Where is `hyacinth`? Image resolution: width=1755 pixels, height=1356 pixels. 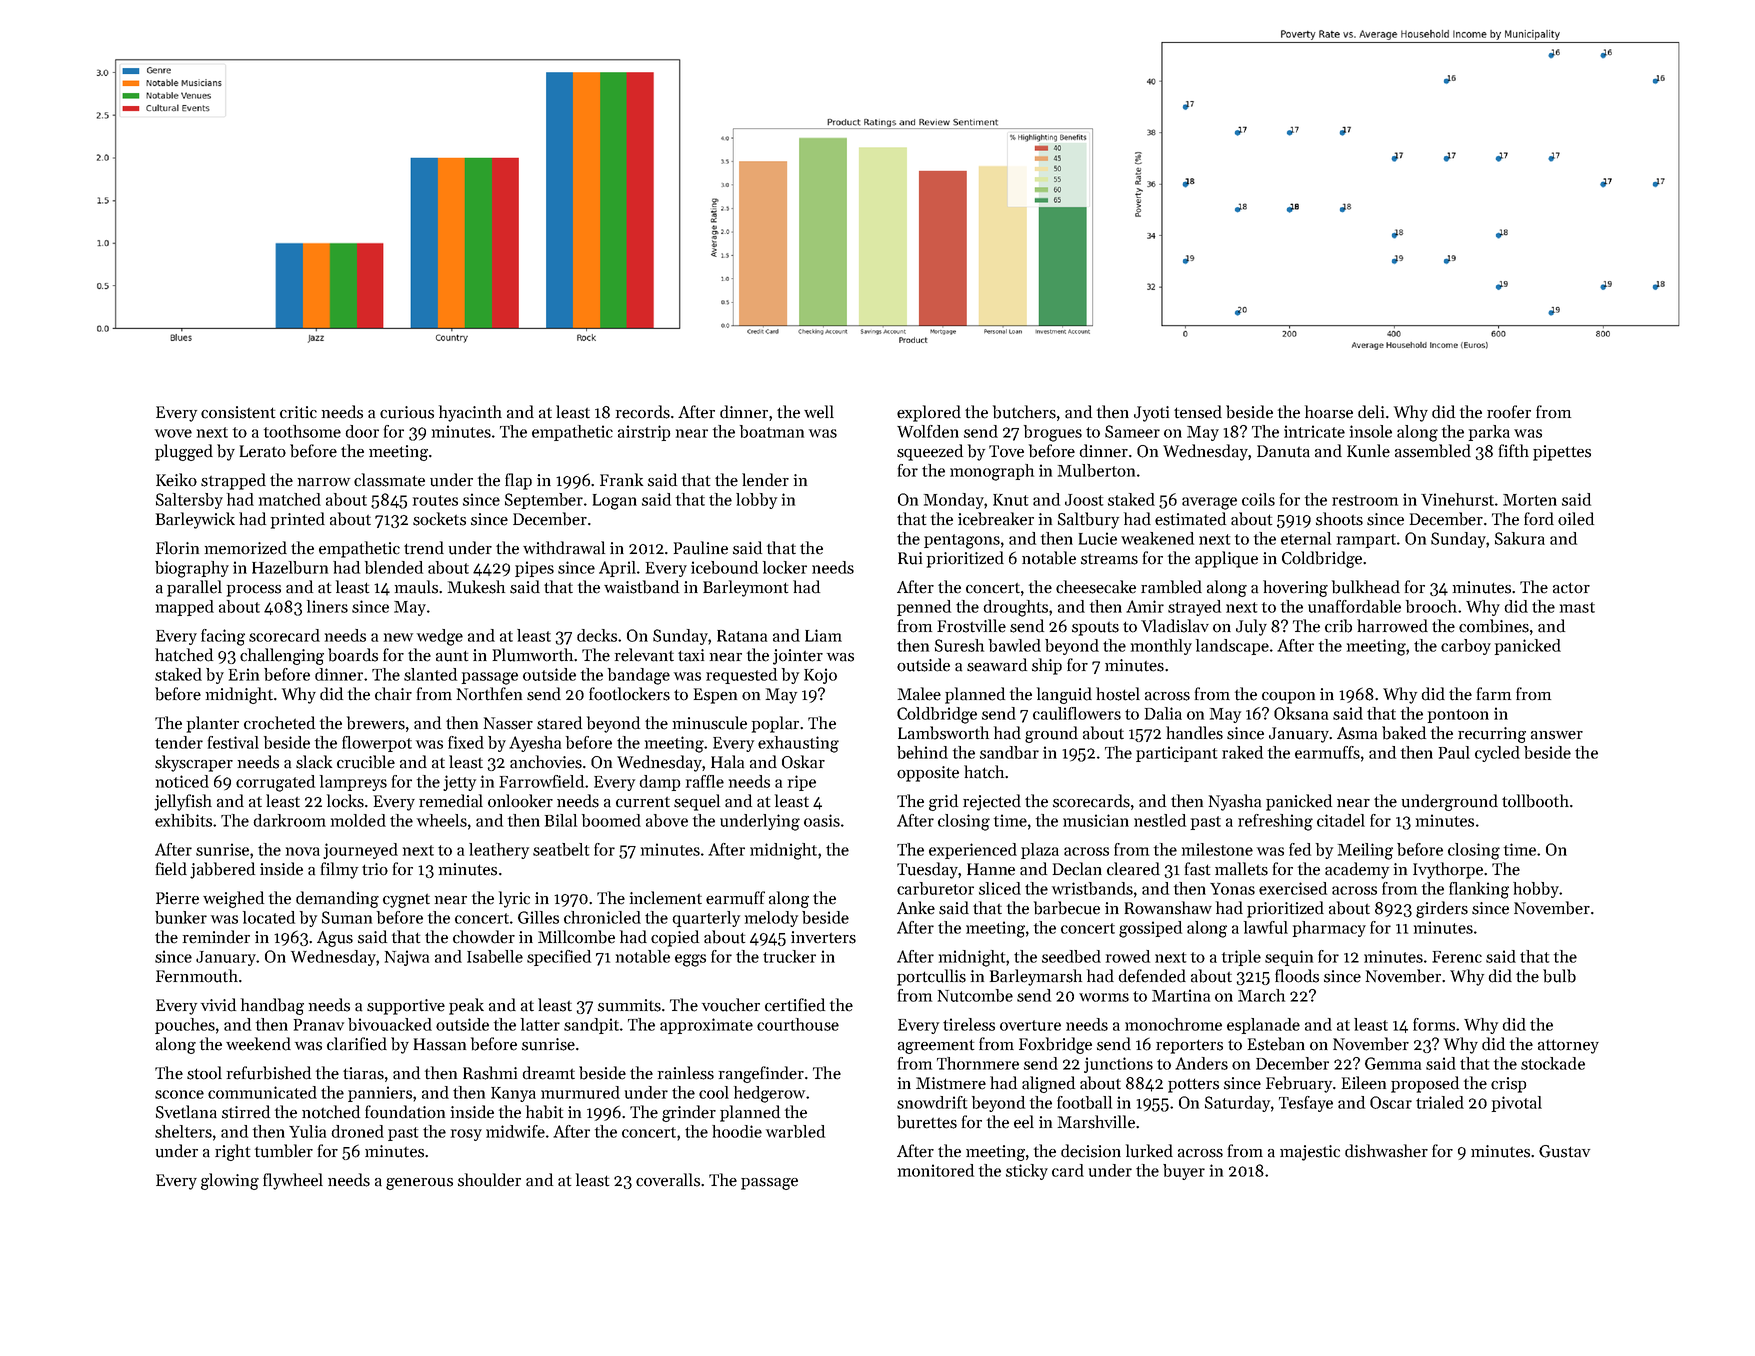
hyacinth is located at coordinates (470, 413).
